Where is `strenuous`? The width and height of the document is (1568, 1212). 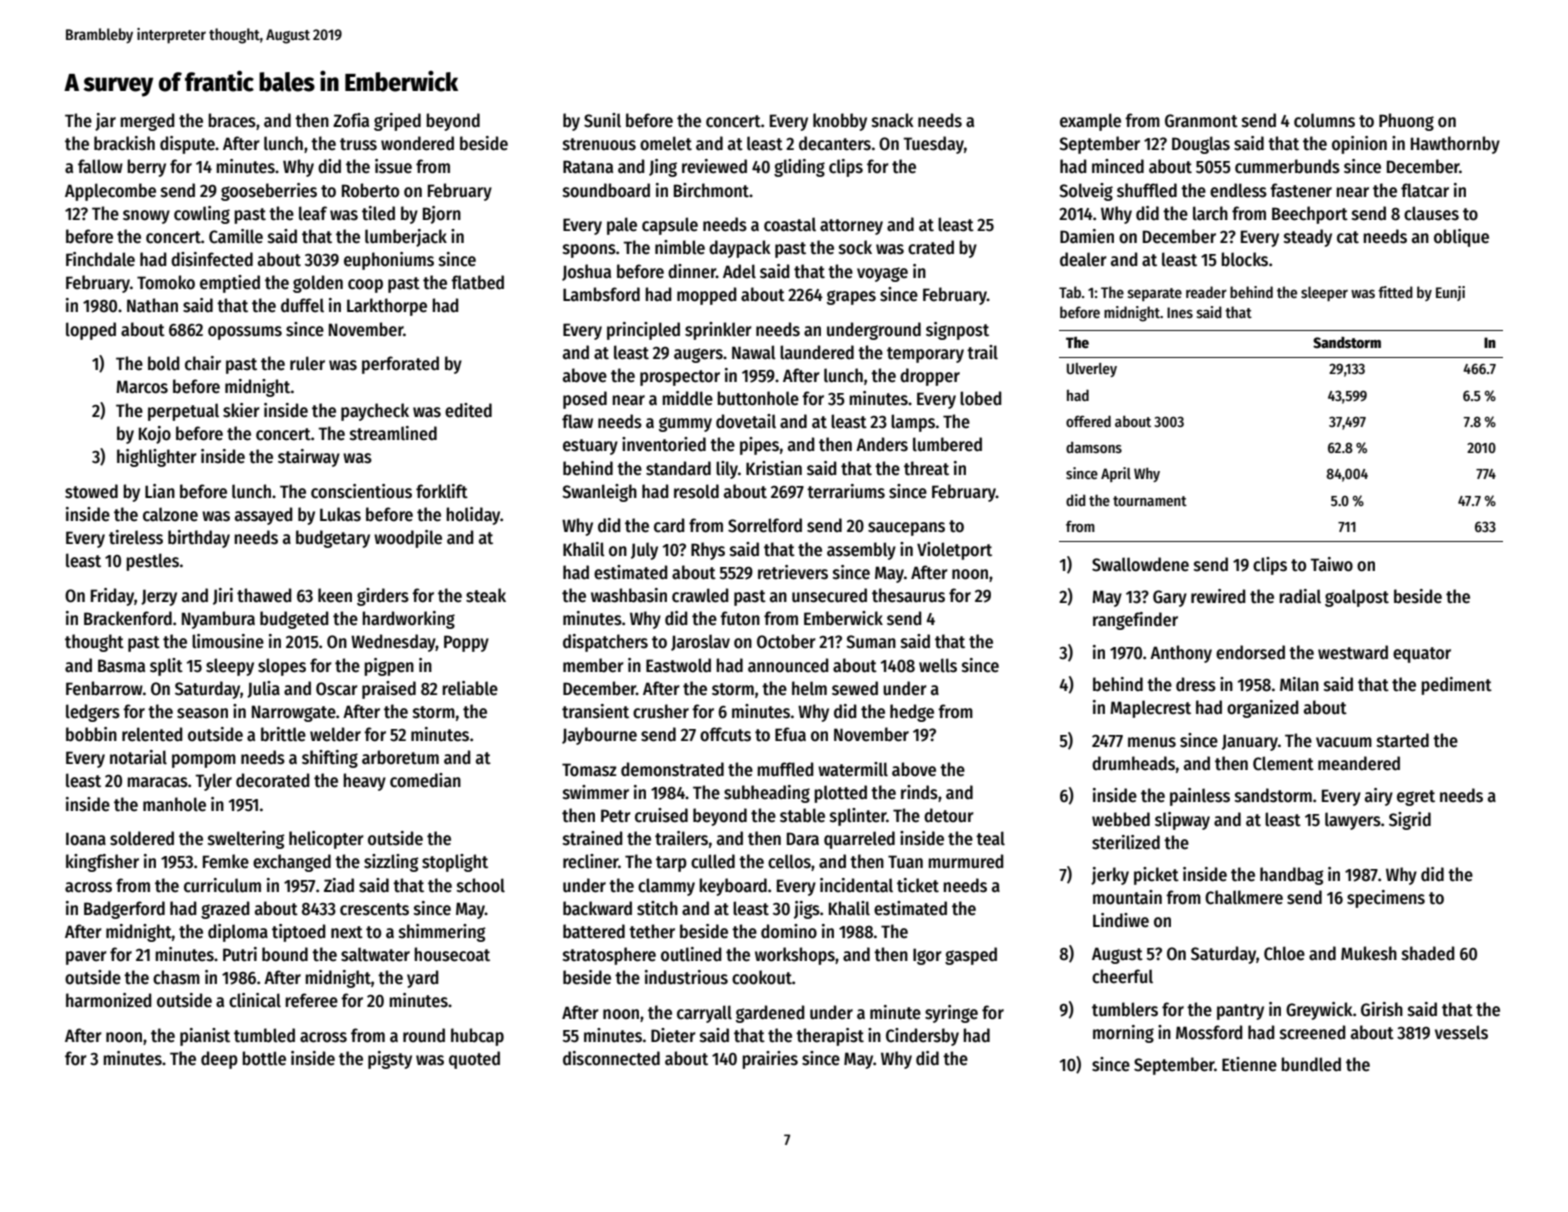
strenuous is located at coordinates (599, 144).
